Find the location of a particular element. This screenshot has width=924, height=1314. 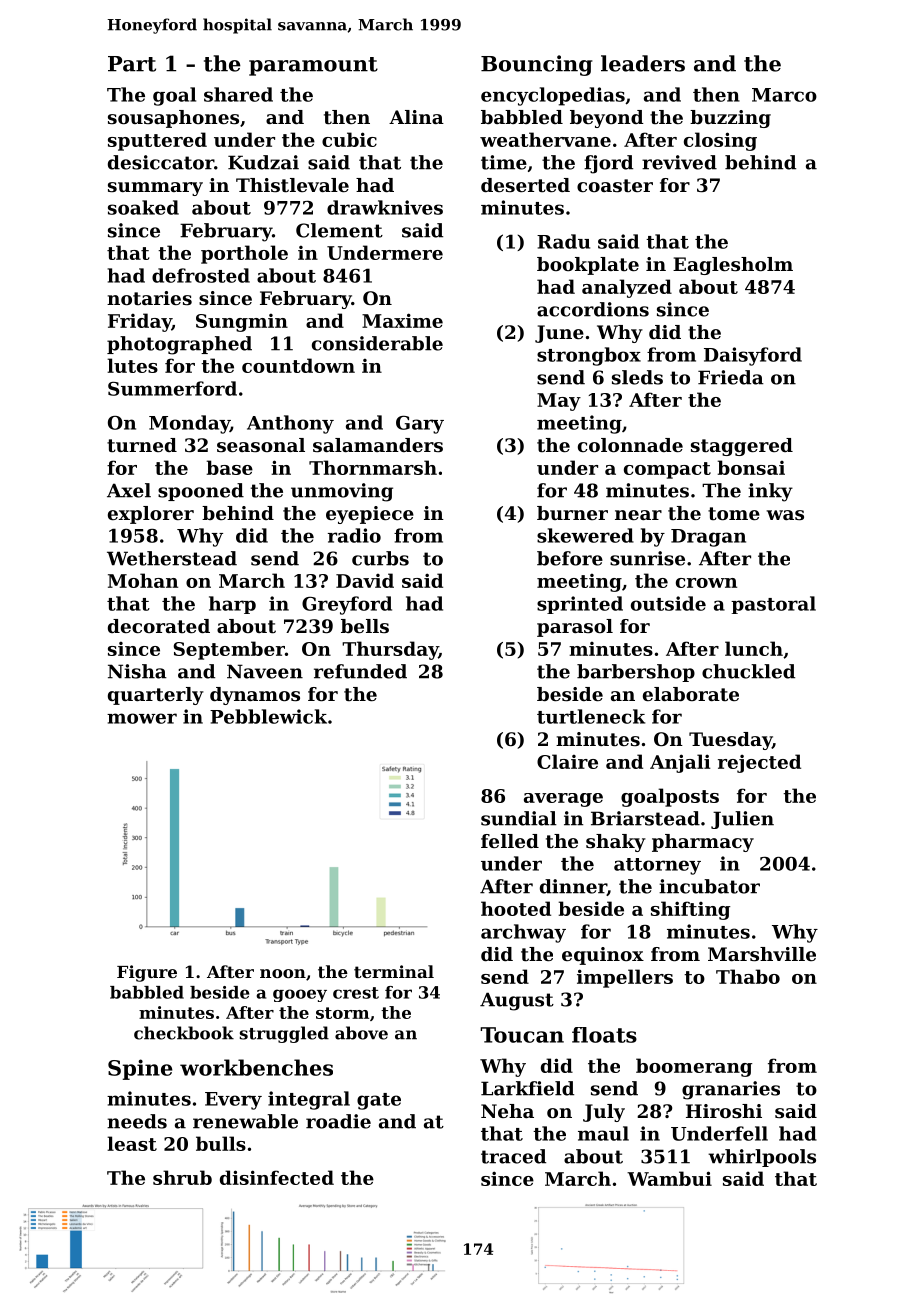

sprinted is located at coordinates (580, 605).
